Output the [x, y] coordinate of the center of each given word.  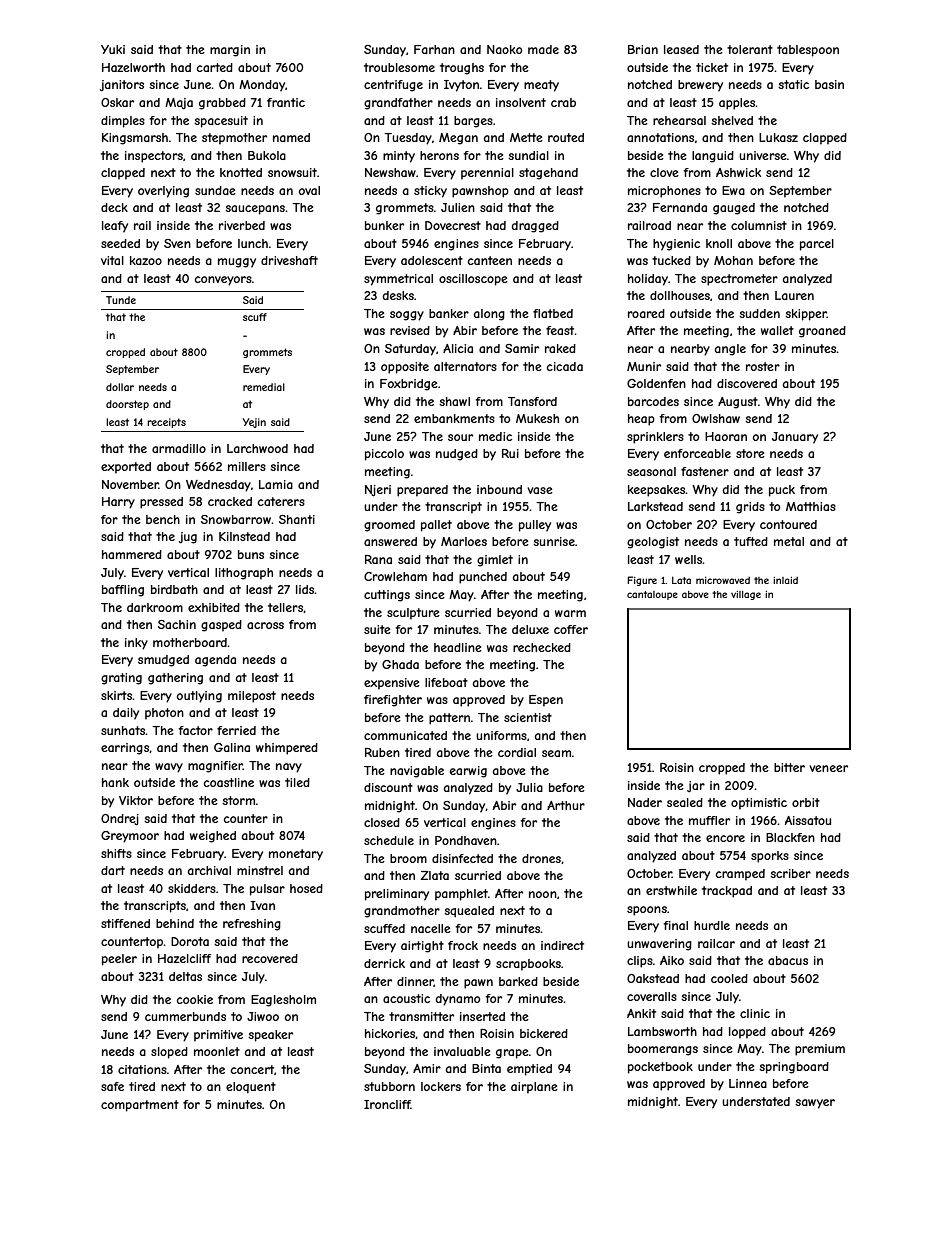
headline [458, 647]
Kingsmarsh [135, 139]
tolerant [750, 49]
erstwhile [671, 890]
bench [163, 519]
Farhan [434, 49]
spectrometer [739, 280]
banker [449, 313]
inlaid [785, 580]
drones [541, 858]
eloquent [251, 1087]
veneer [828, 768]
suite [377, 629]
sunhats [123, 730]
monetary [296, 855]
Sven [177, 243]
